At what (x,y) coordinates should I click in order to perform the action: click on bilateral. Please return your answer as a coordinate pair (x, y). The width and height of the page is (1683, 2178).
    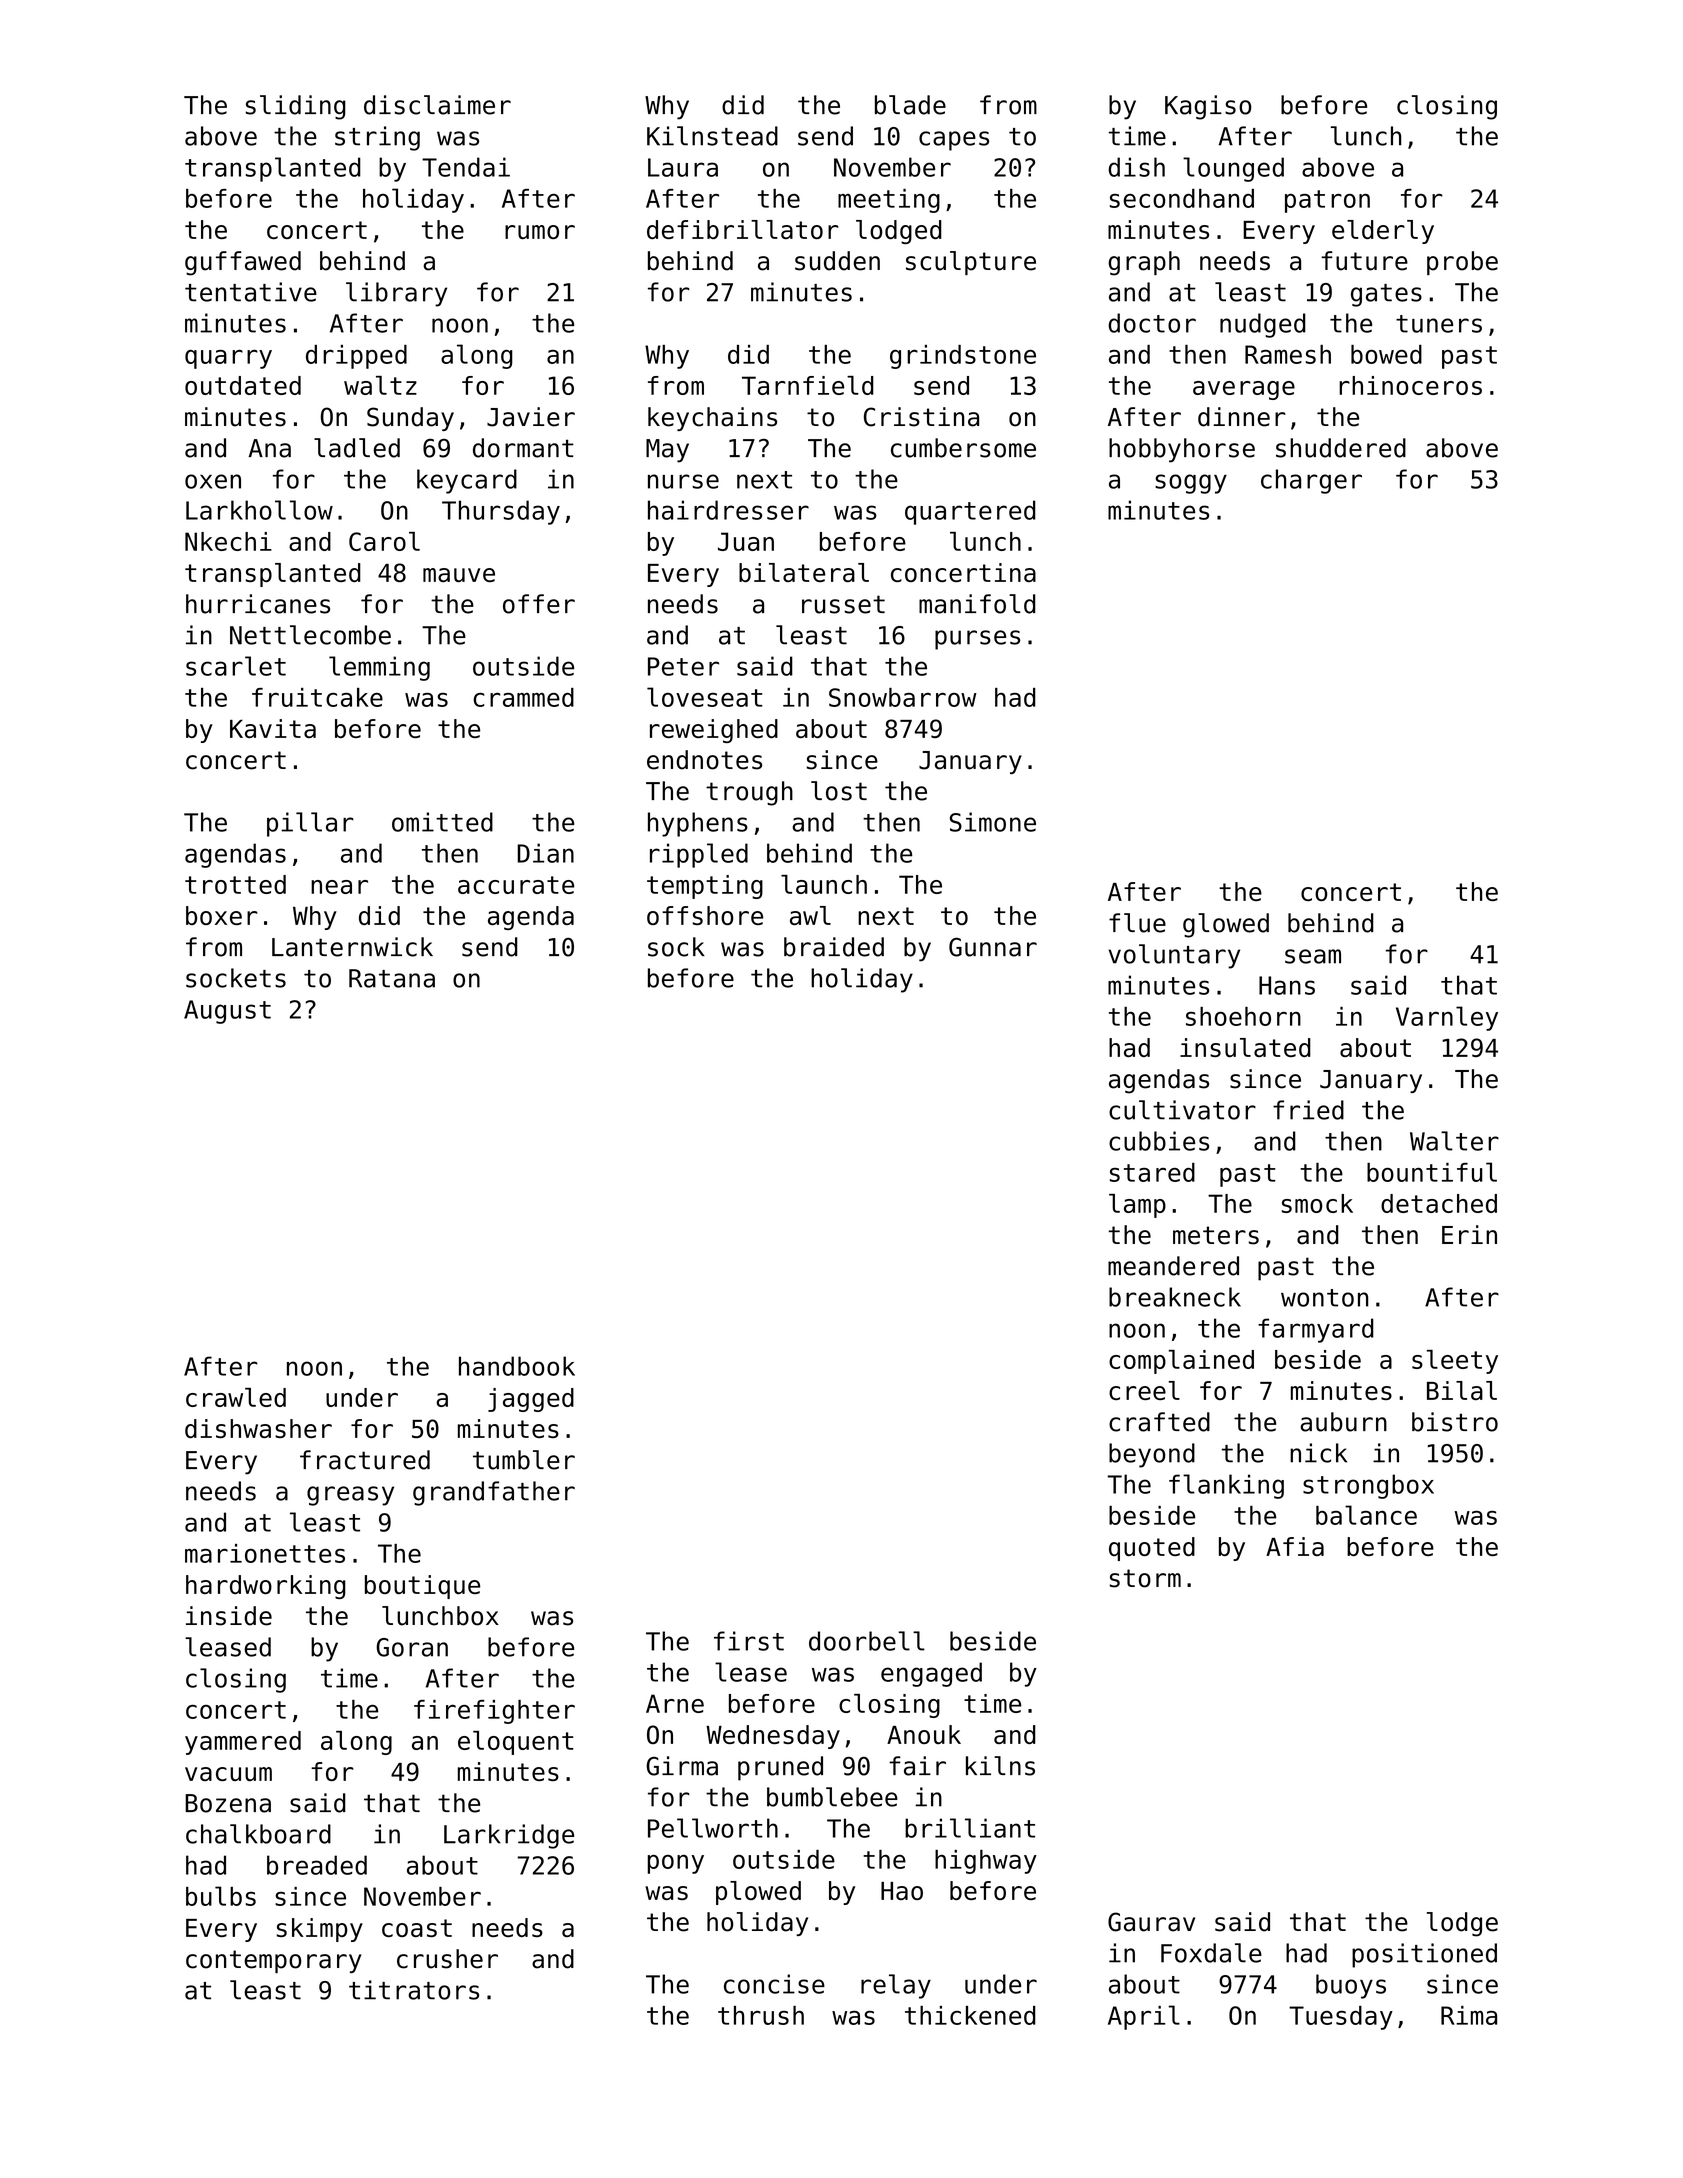
    Looking at the image, I should click on (804, 572).
